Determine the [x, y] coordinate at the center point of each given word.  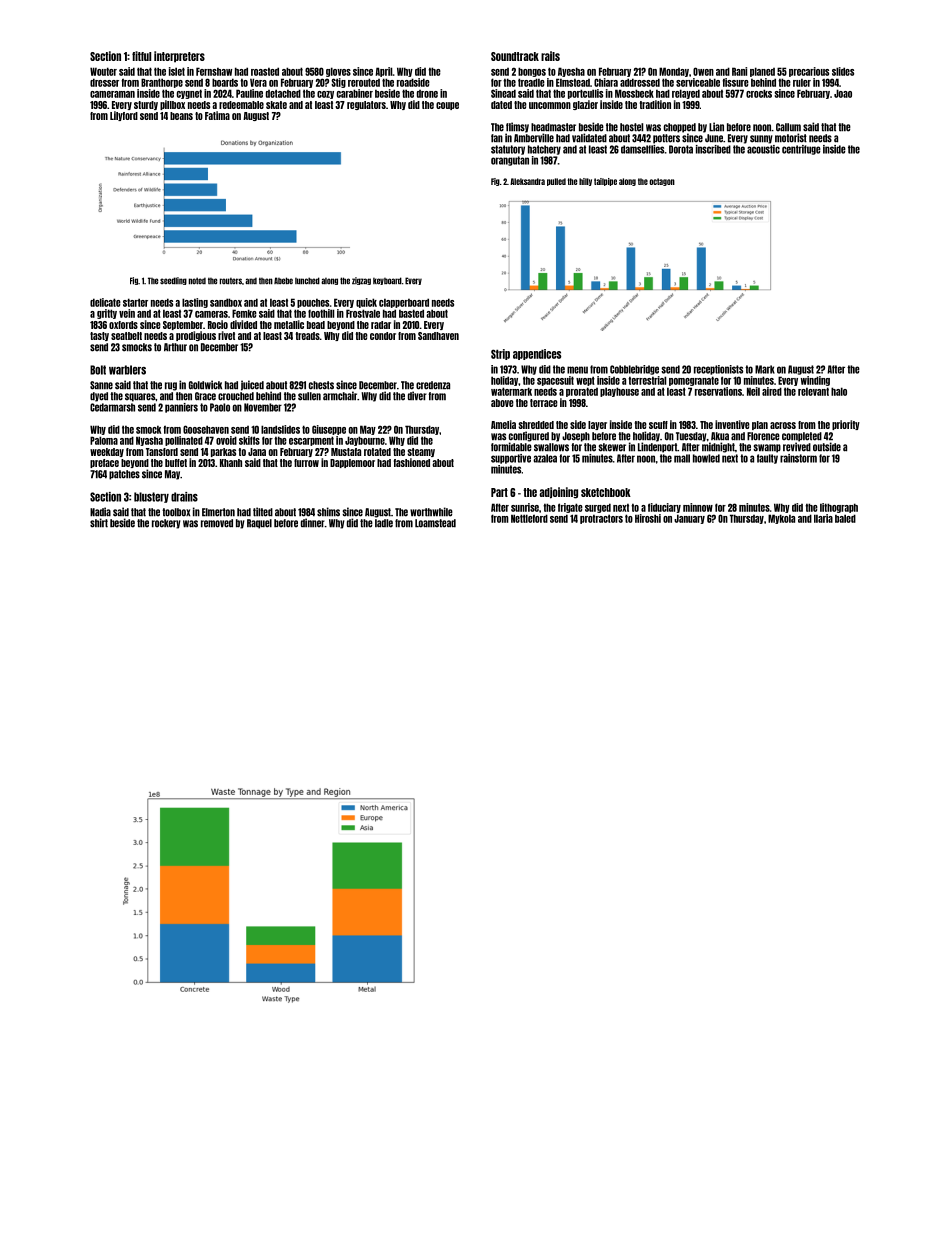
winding [815, 381]
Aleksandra [527, 181]
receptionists [718, 370]
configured [529, 436]
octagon [662, 182]
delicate [105, 302]
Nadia [100, 512]
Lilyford [124, 116]
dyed [99, 397]
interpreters [179, 57]
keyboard [387, 281]
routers [231, 281]
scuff [658, 425]
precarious [809, 72]
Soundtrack [515, 56]
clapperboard [404, 303]
